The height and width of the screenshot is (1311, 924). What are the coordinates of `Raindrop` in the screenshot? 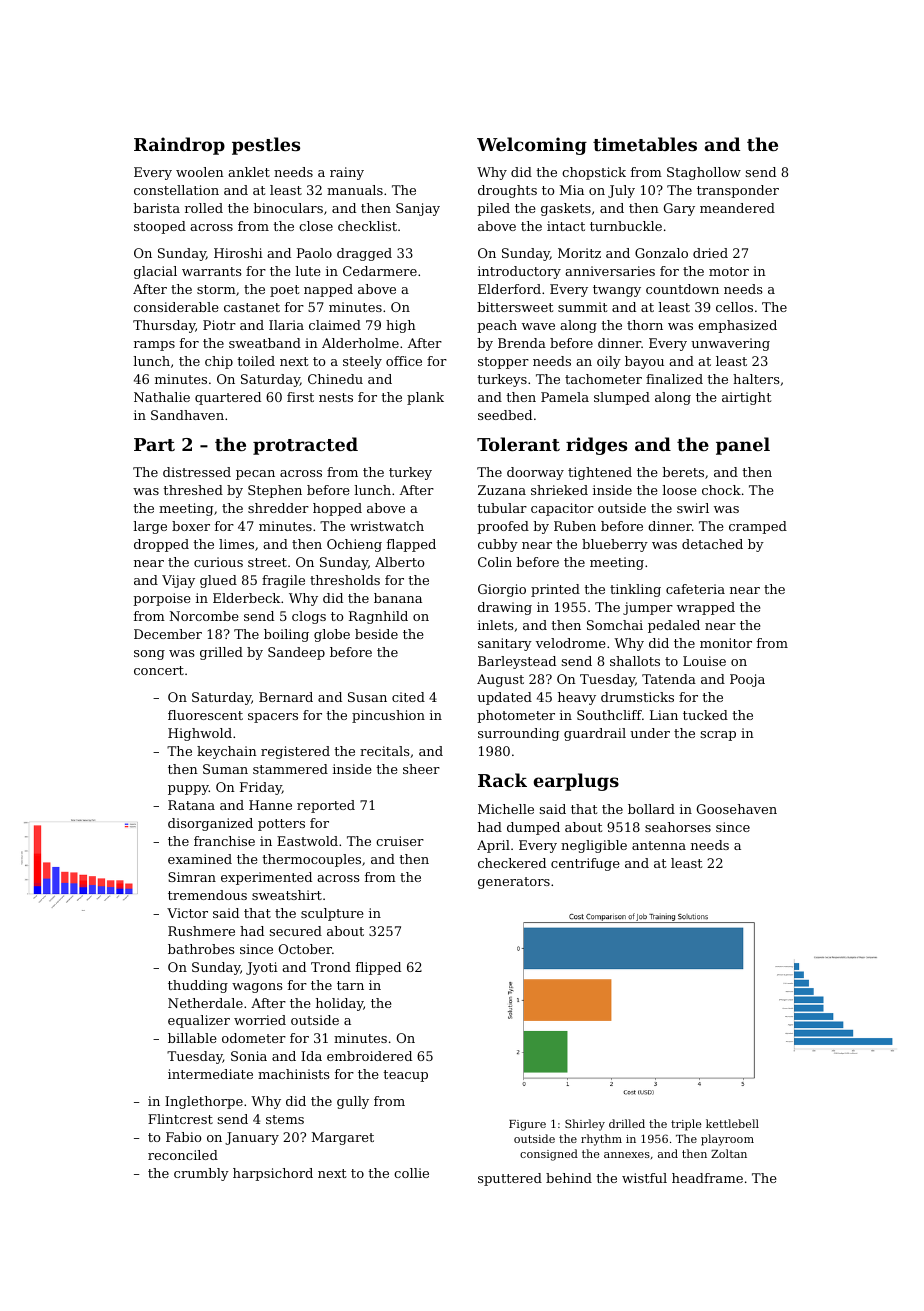 It's located at (179, 146).
